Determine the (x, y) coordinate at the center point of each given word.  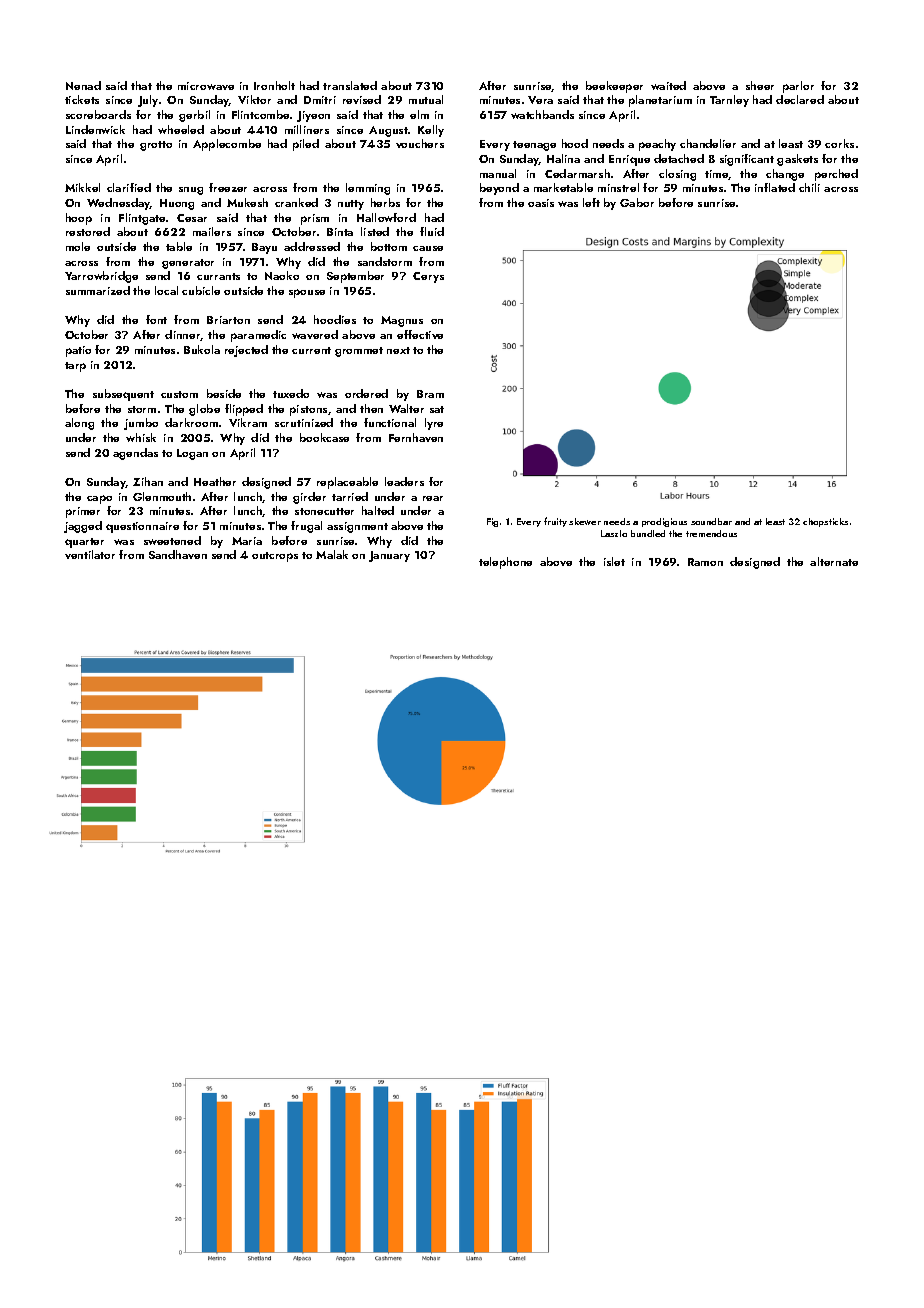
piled (306, 145)
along (79, 424)
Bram (430, 394)
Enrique (629, 160)
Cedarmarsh (577, 173)
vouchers (420, 143)
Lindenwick (95, 129)
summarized (98, 290)
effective (420, 334)
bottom (389, 246)
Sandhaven (178, 554)
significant (747, 160)
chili (809, 187)
